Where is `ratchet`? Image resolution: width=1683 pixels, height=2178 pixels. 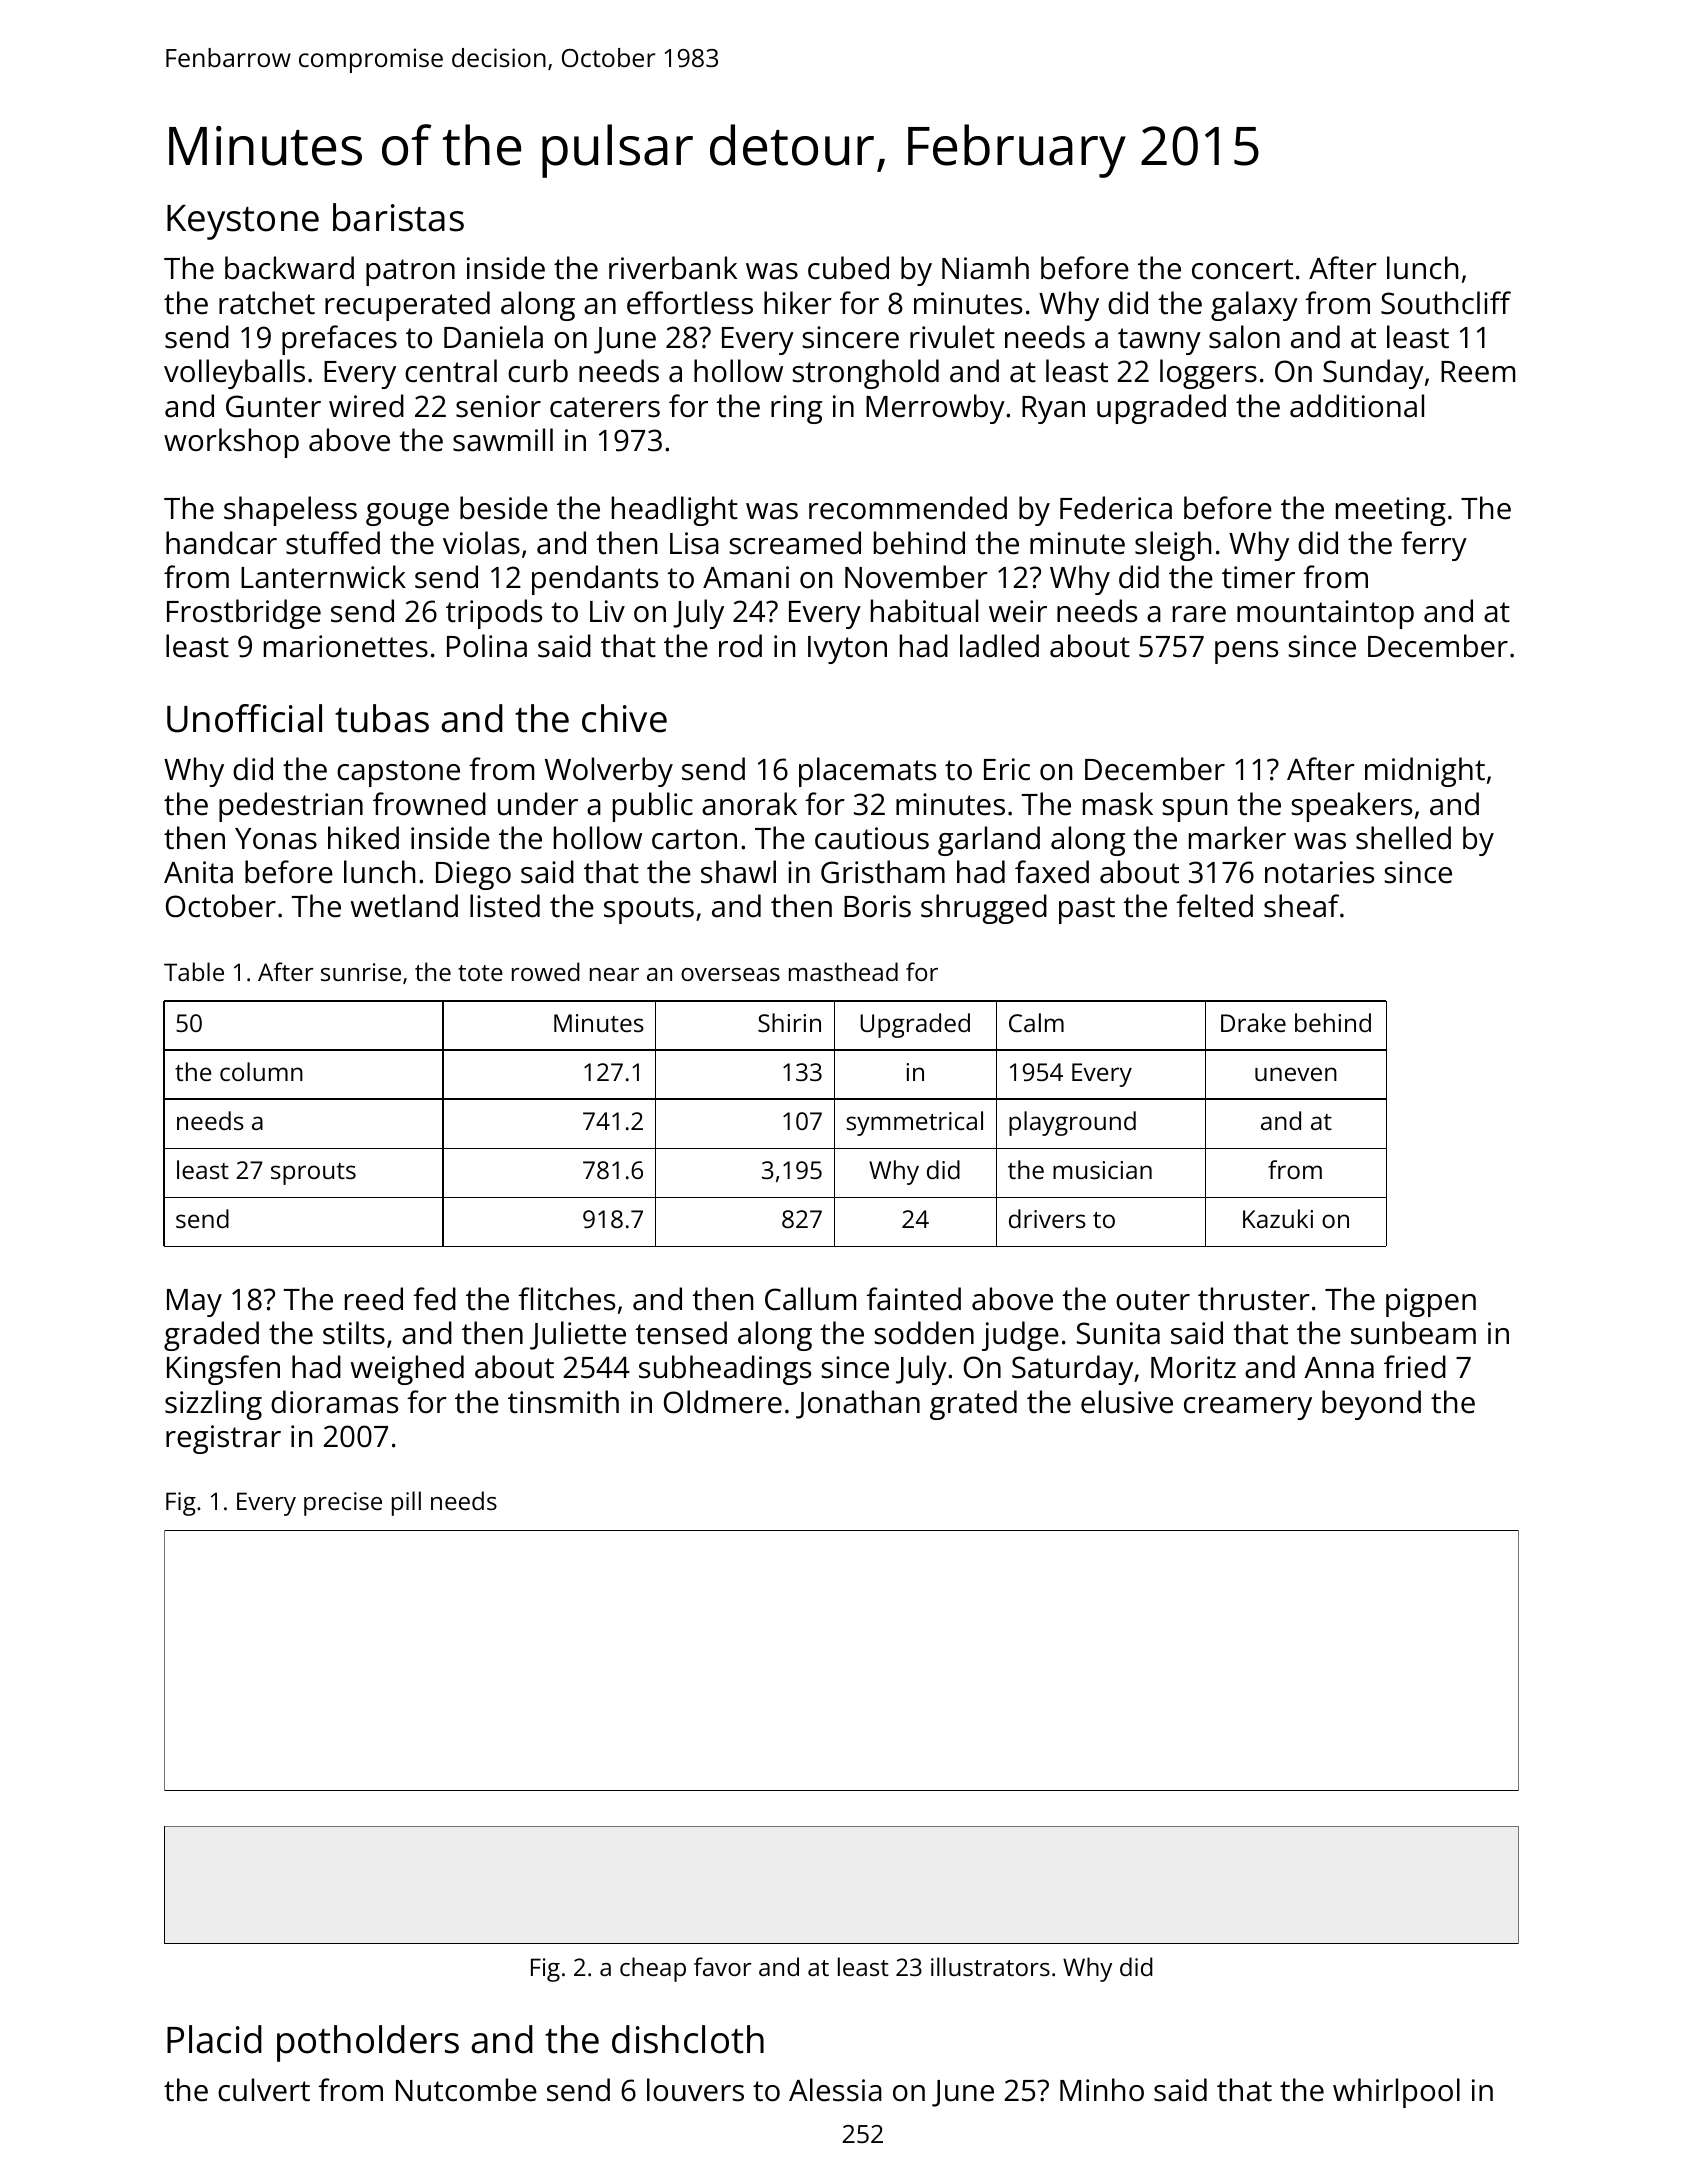 ratchet is located at coordinates (267, 303).
